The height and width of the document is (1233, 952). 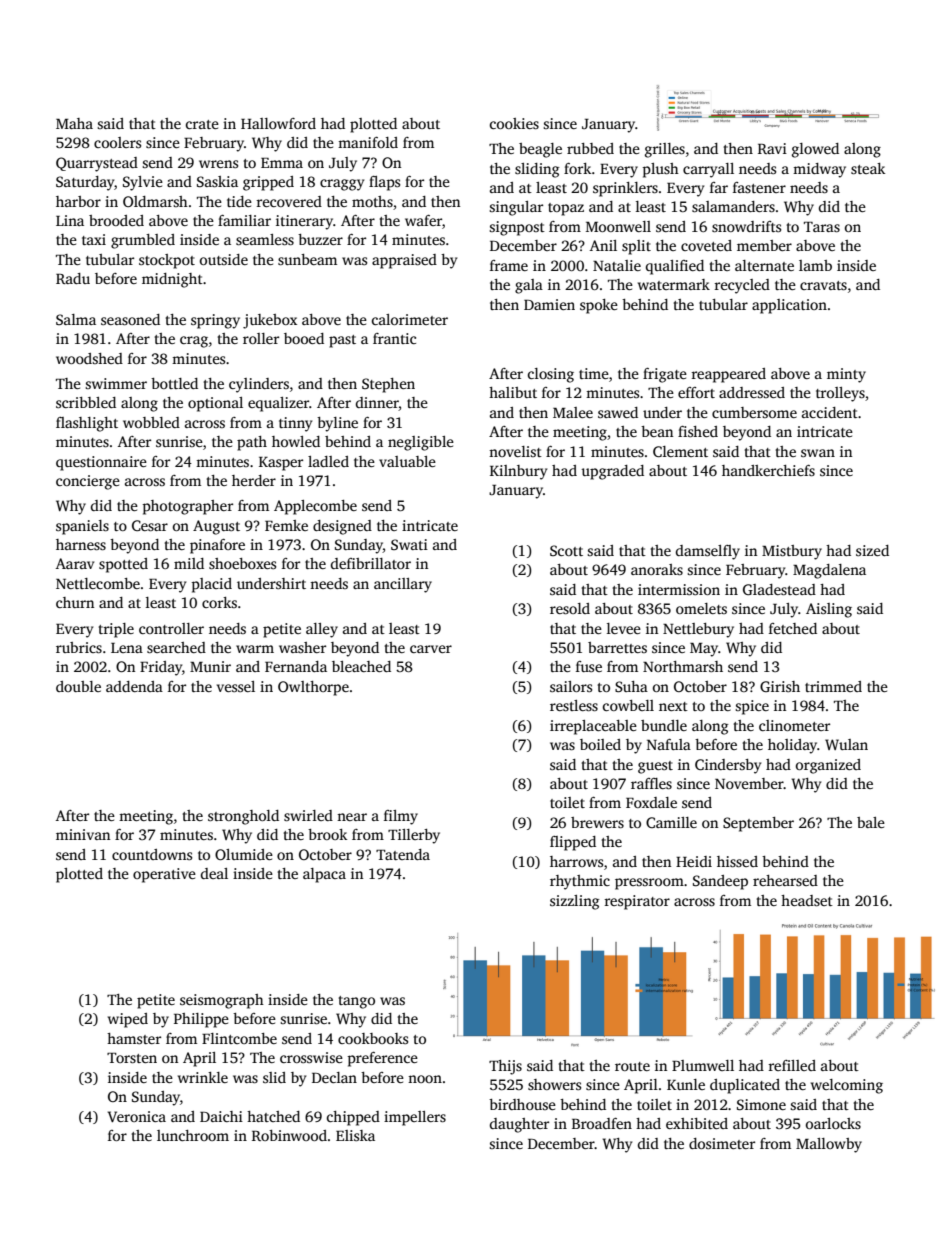 What do you see at coordinates (101, 463) in the document?
I see `questionnaire` at bounding box center [101, 463].
